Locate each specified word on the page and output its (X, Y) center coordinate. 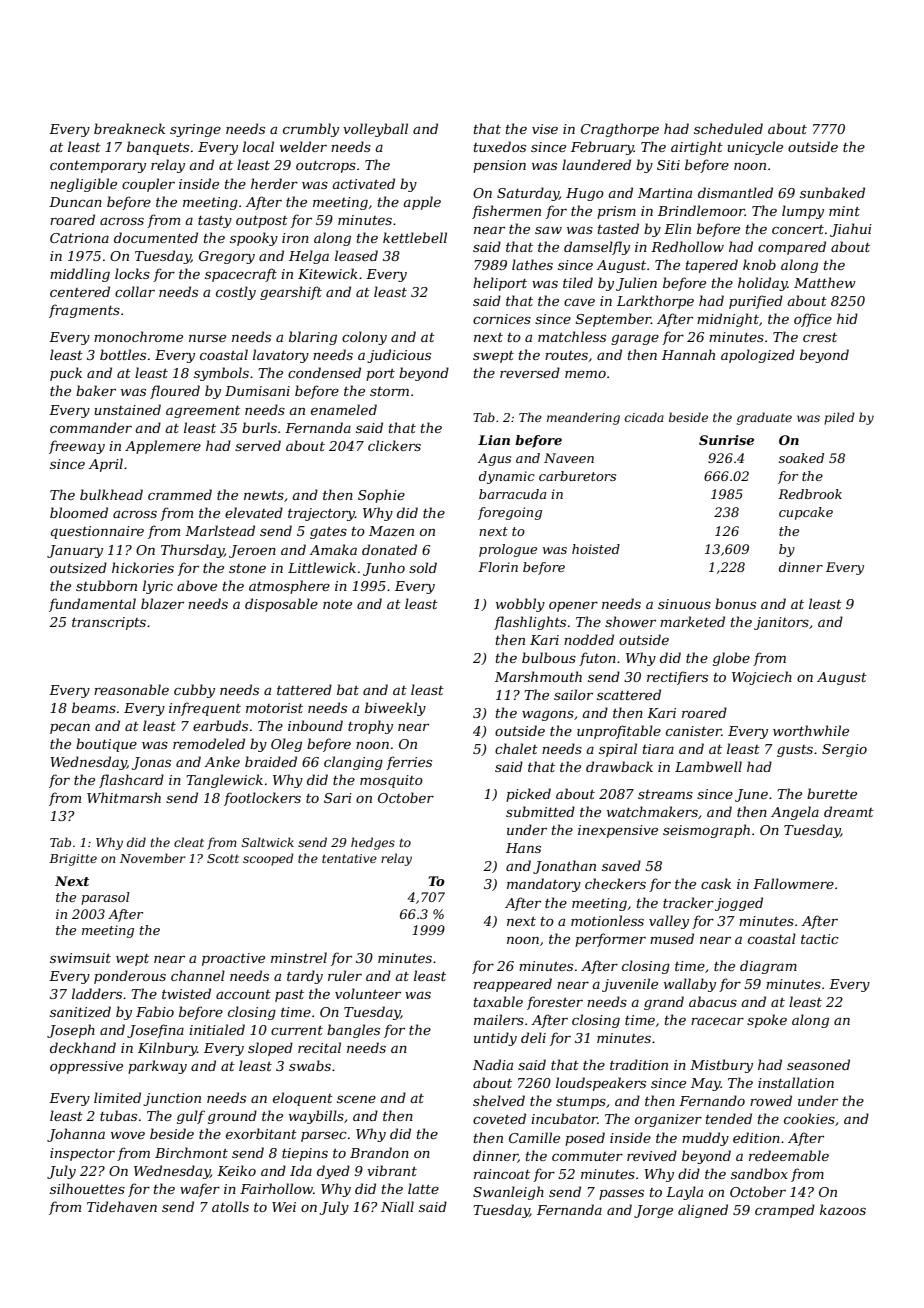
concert (798, 229)
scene (356, 1099)
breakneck (129, 128)
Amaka (333, 549)
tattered (304, 689)
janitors (781, 623)
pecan (70, 728)
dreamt (849, 811)
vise (545, 129)
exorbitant (261, 1133)
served (258, 445)
